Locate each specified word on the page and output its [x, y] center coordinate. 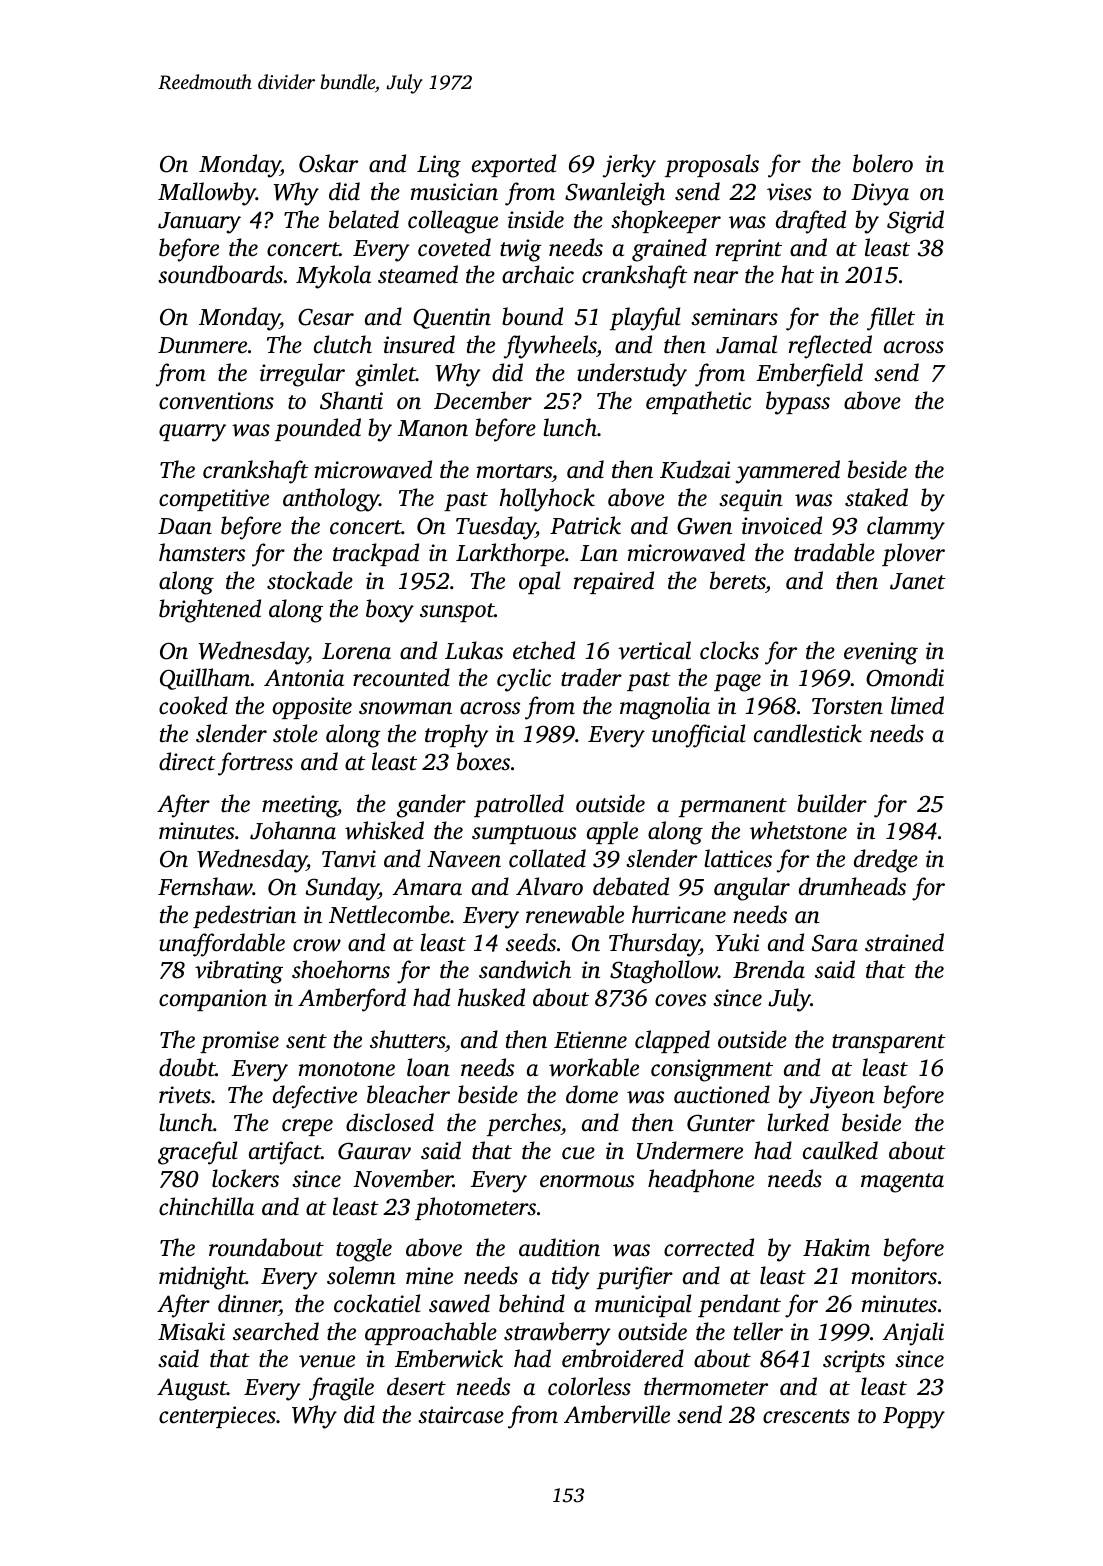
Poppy [914, 1418]
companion [213, 1000]
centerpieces [217, 1417]
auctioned [722, 1094]
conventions [216, 401]
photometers [475, 1208]
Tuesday [496, 528]
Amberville [617, 1414]
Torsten [847, 706]
